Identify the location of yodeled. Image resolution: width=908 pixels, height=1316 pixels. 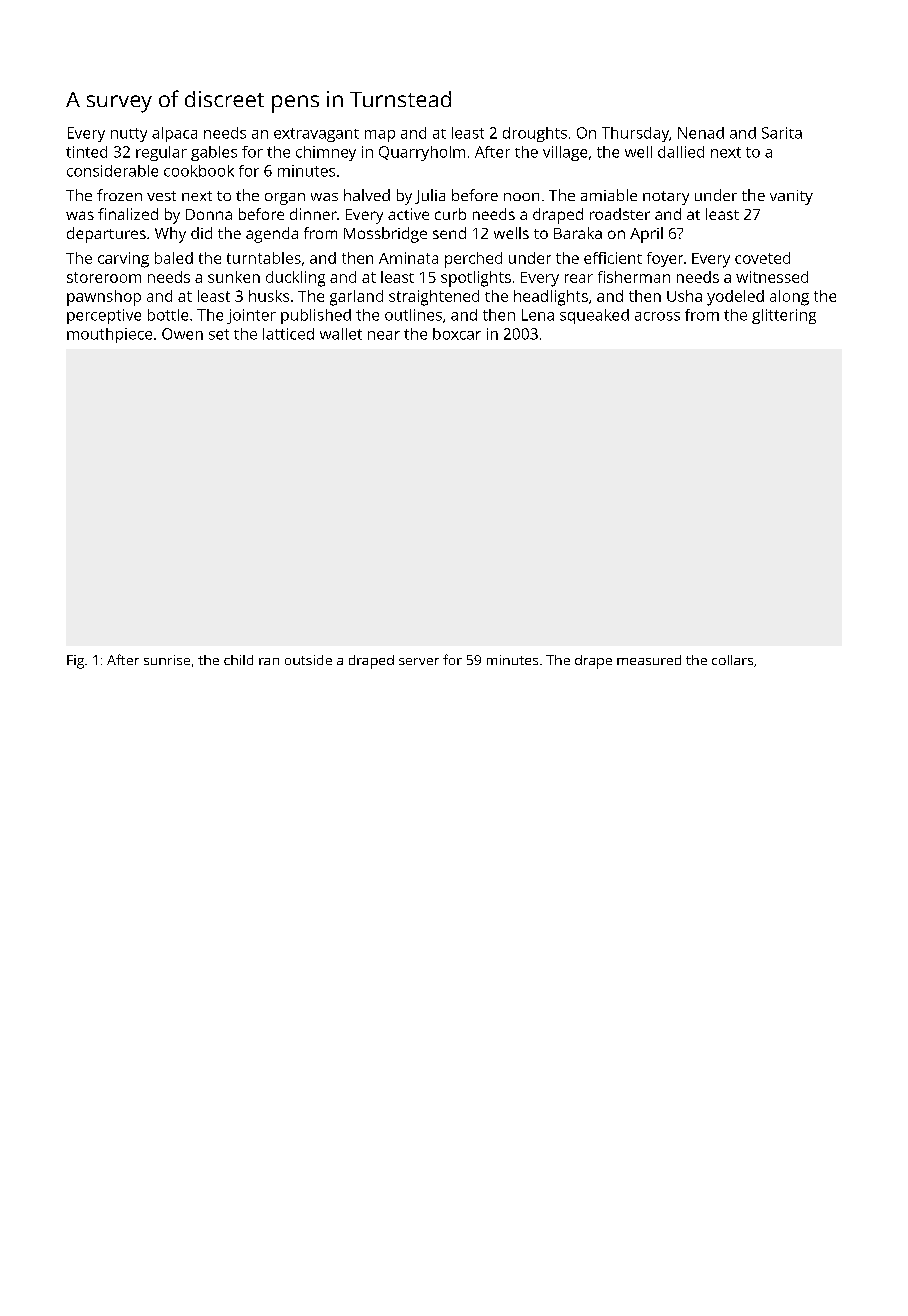
(735, 298).
